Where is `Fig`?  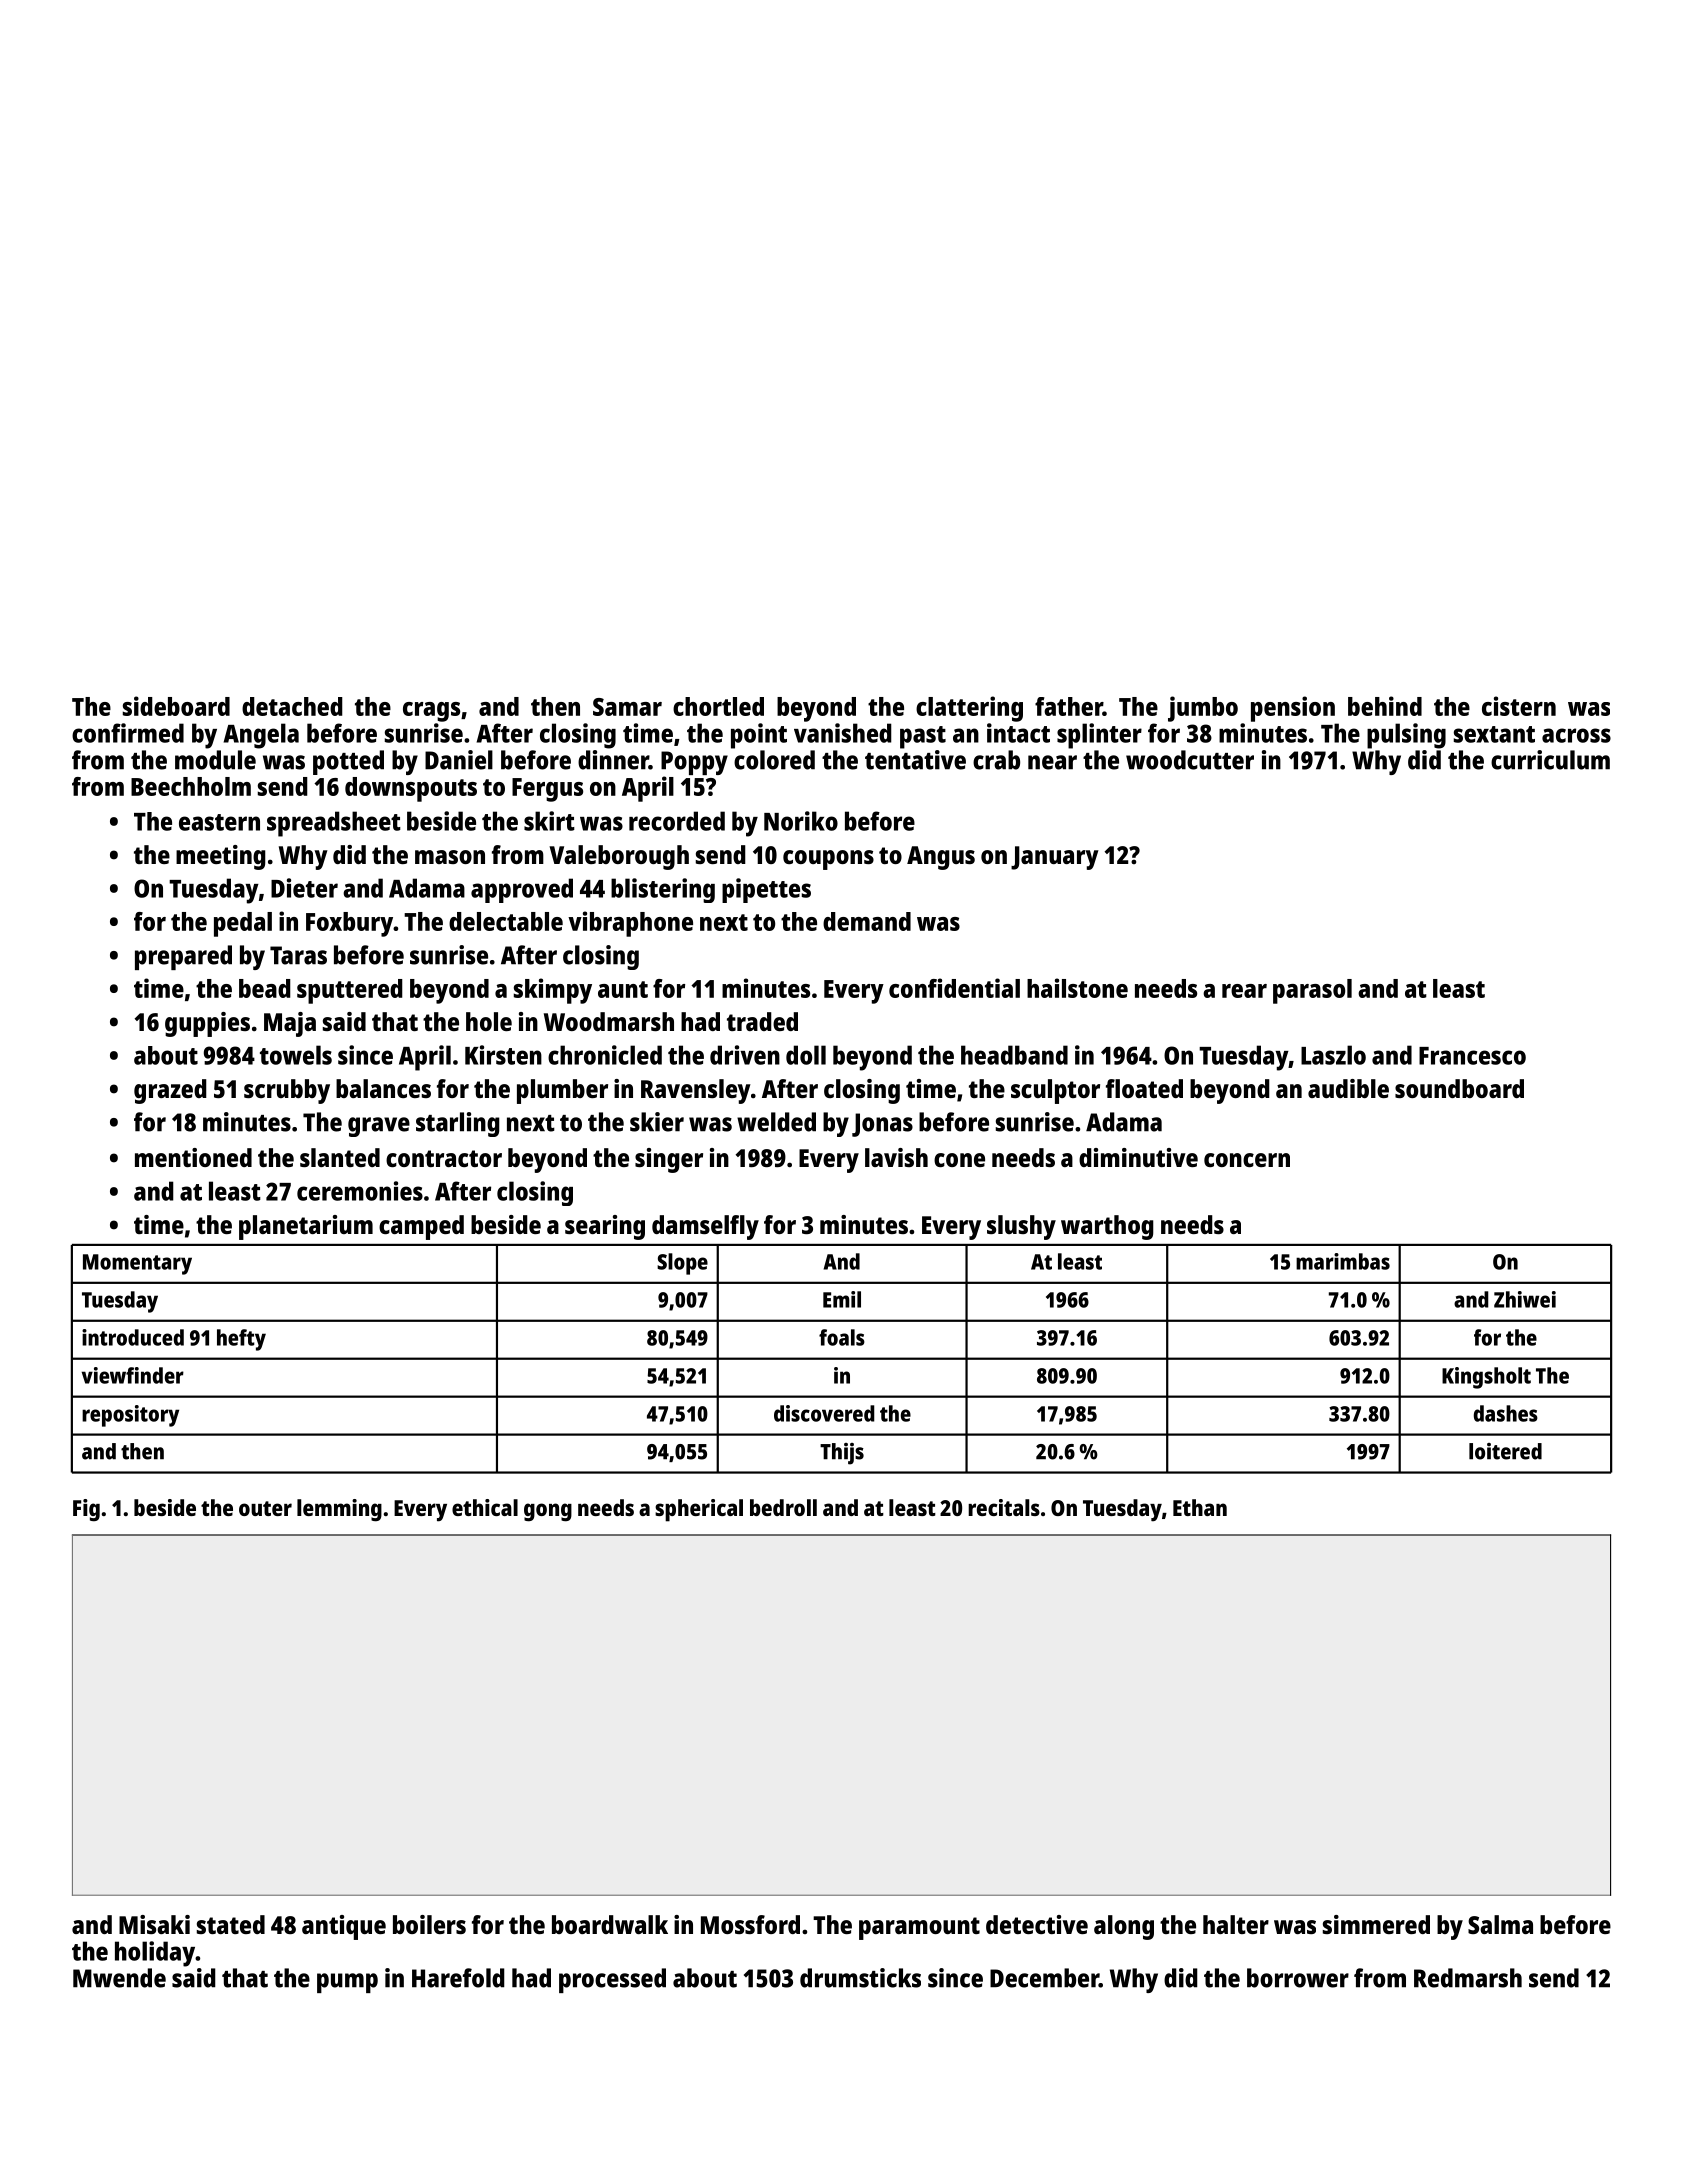 Fig is located at coordinates (86, 1510).
